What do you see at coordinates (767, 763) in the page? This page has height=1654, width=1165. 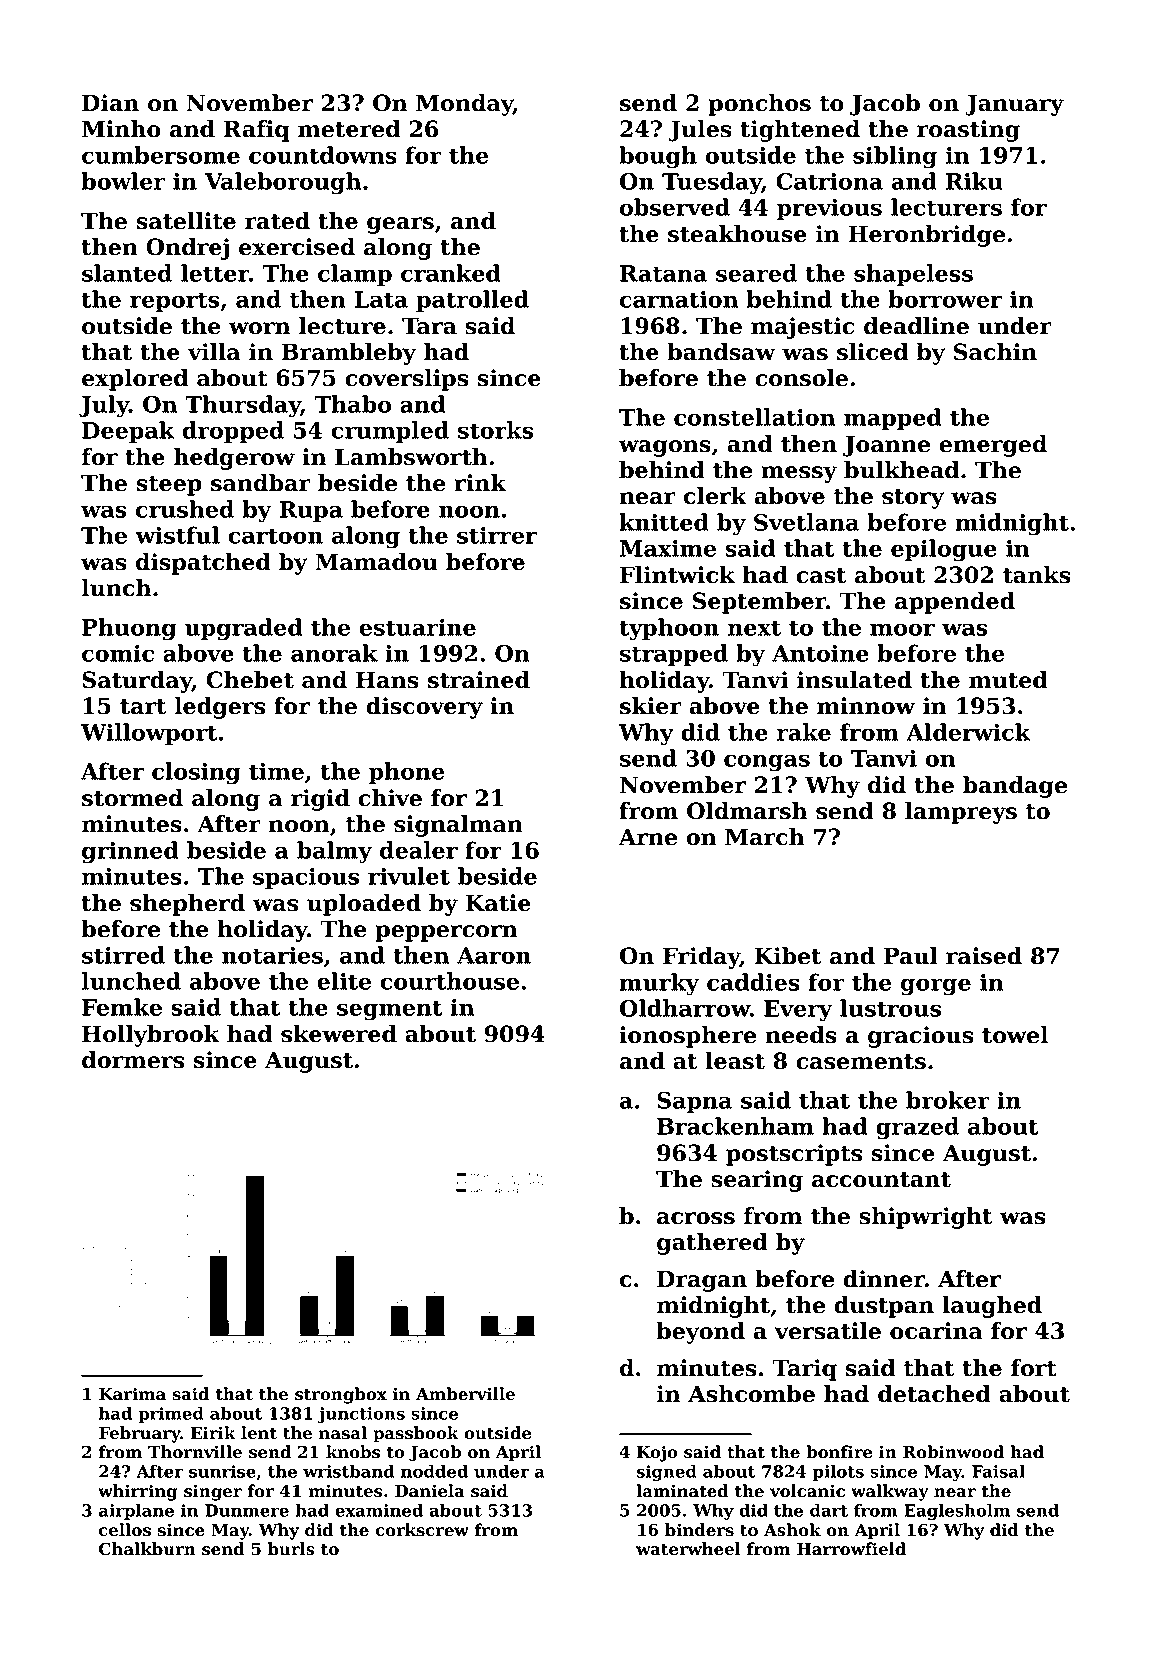 I see `congas` at bounding box center [767, 763].
